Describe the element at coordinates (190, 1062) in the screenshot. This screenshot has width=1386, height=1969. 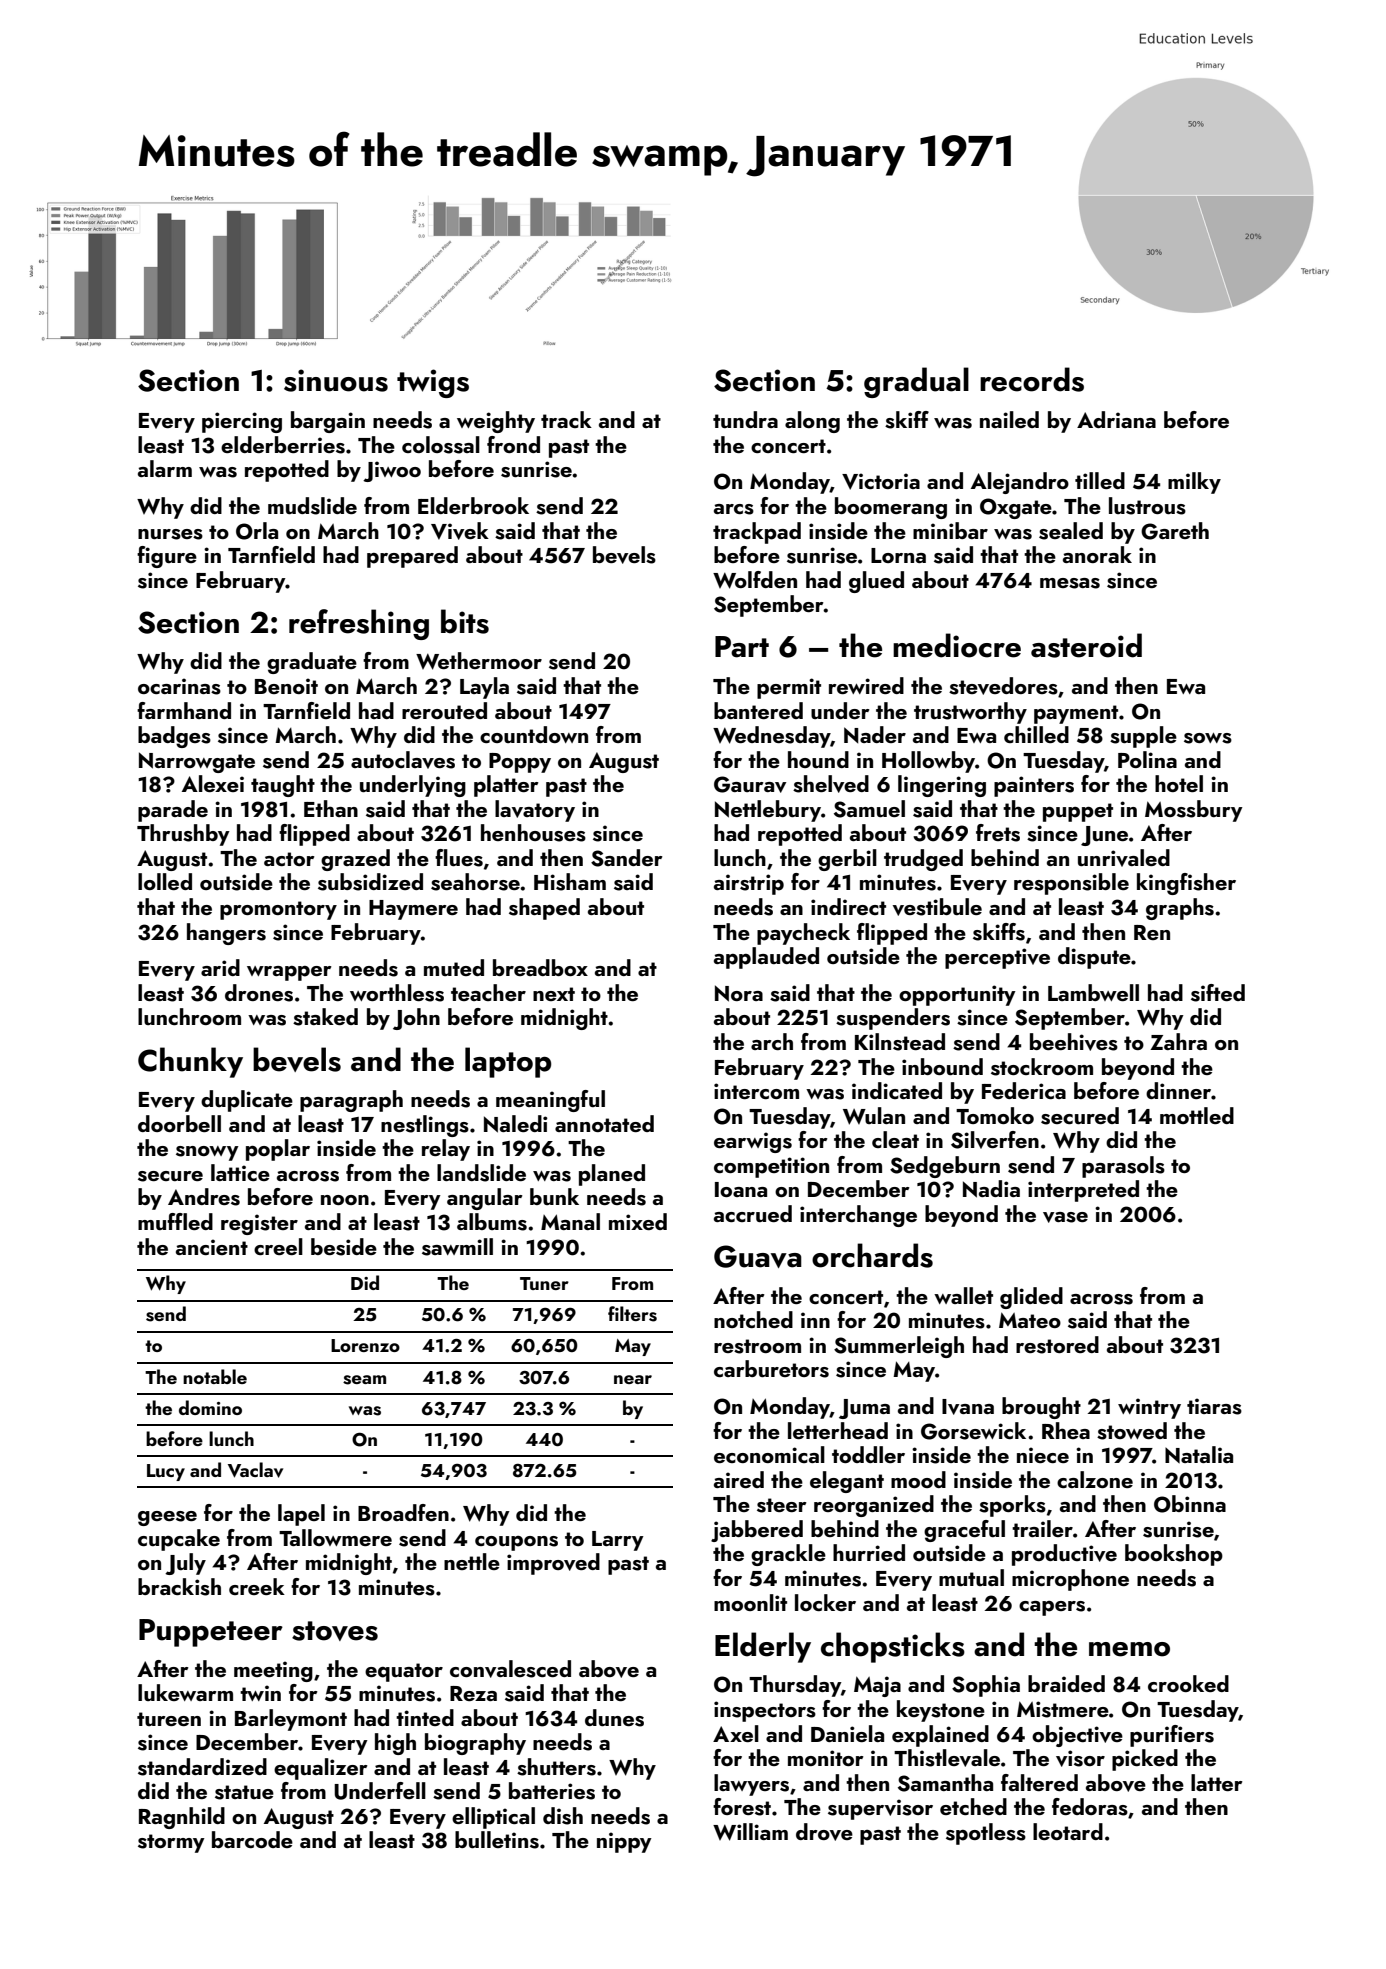
I see `Chunky` at that location.
